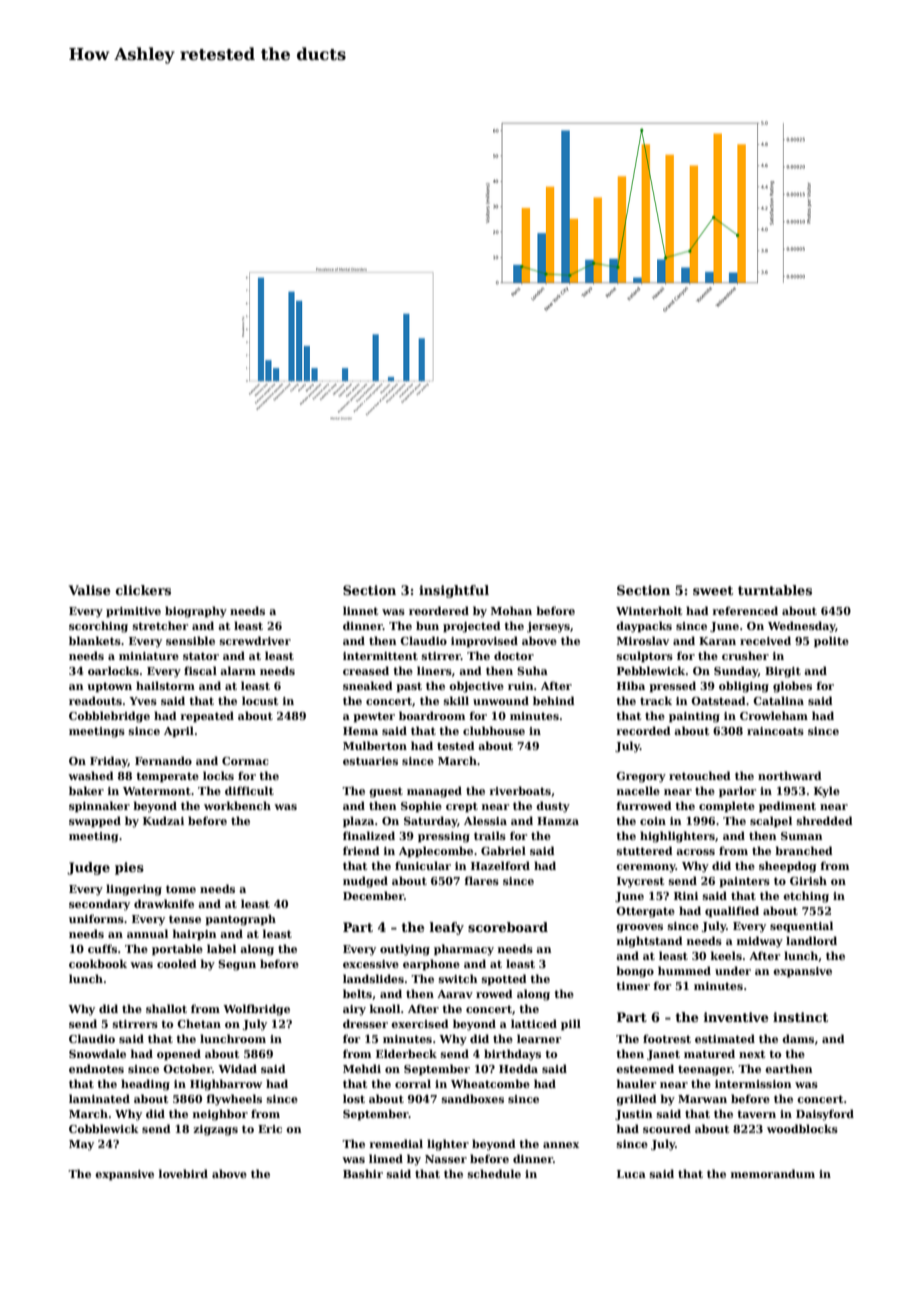 Image resolution: width=924 pixels, height=1308 pixels. What do you see at coordinates (177, 963) in the screenshot?
I see `cooled` at bounding box center [177, 963].
